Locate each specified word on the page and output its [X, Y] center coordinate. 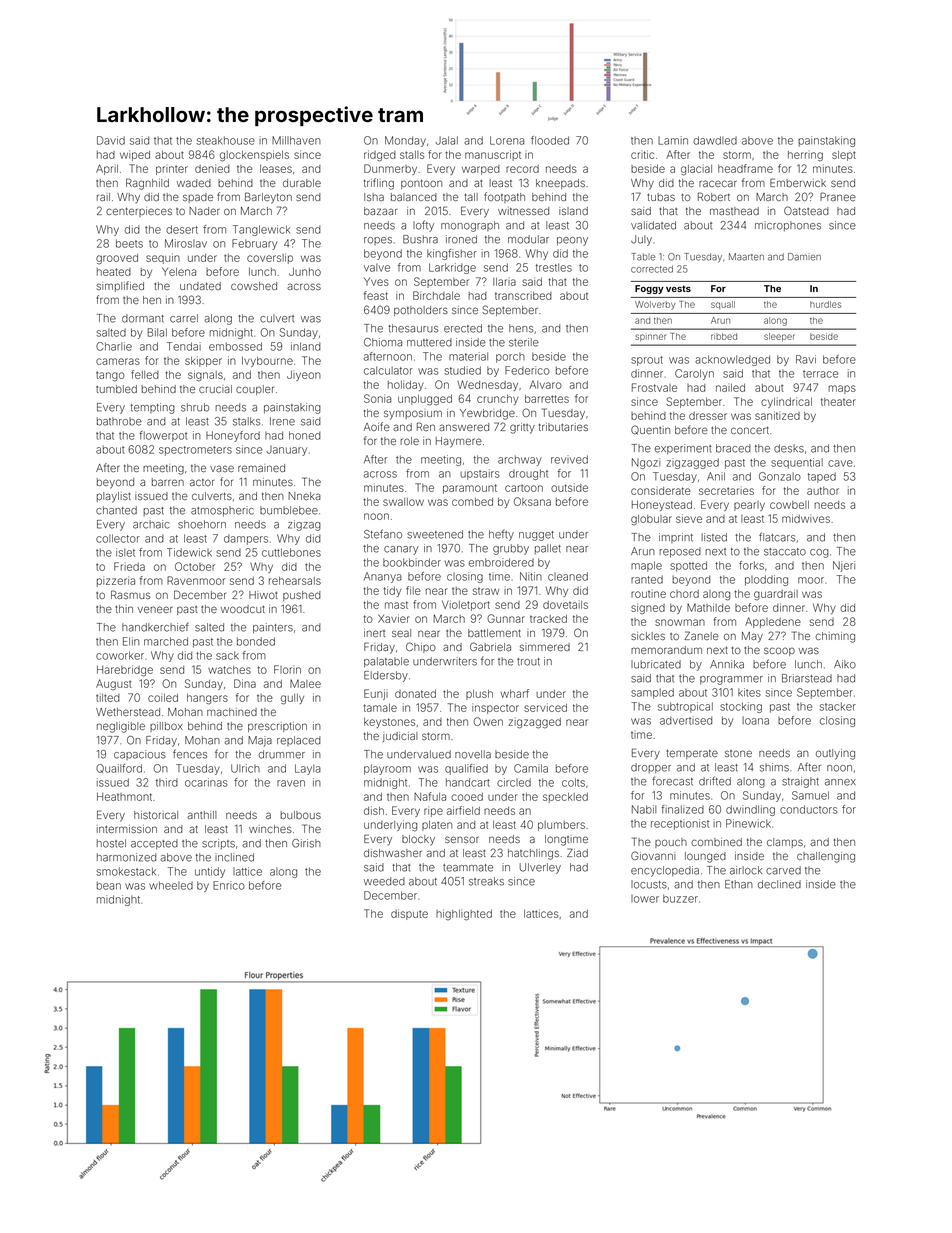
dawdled [715, 140]
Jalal [447, 140]
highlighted [464, 915]
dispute [409, 914]
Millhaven [296, 140]
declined [779, 884]
